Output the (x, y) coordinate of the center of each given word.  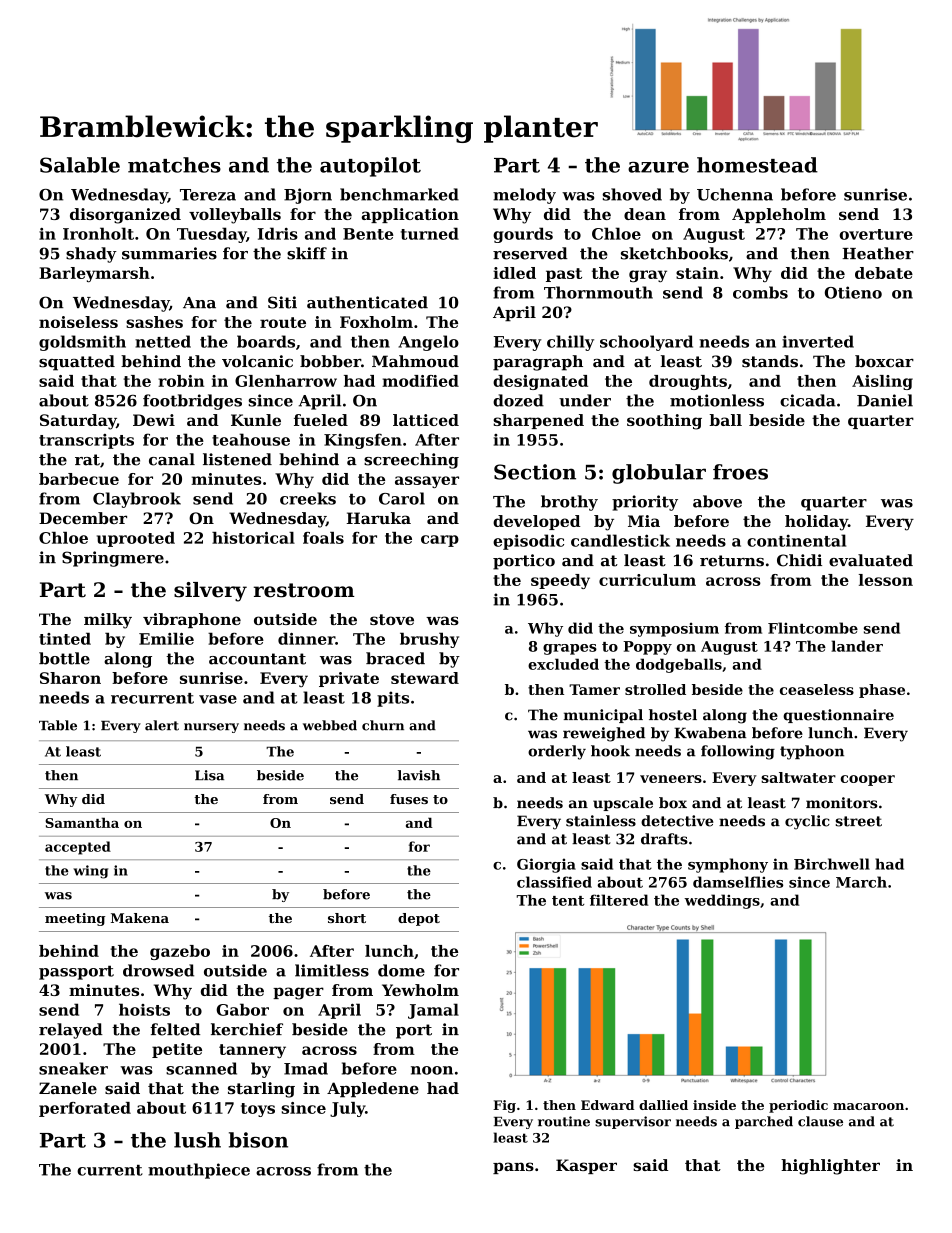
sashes (154, 322)
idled (514, 273)
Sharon (70, 678)
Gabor (242, 1009)
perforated (85, 1109)
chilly (570, 343)
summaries (169, 253)
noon (432, 1070)
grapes (570, 649)
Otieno (853, 292)
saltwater (798, 777)
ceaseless (817, 689)
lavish (419, 775)
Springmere (113, 559)
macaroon (868, 1106)
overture (876, 234)
